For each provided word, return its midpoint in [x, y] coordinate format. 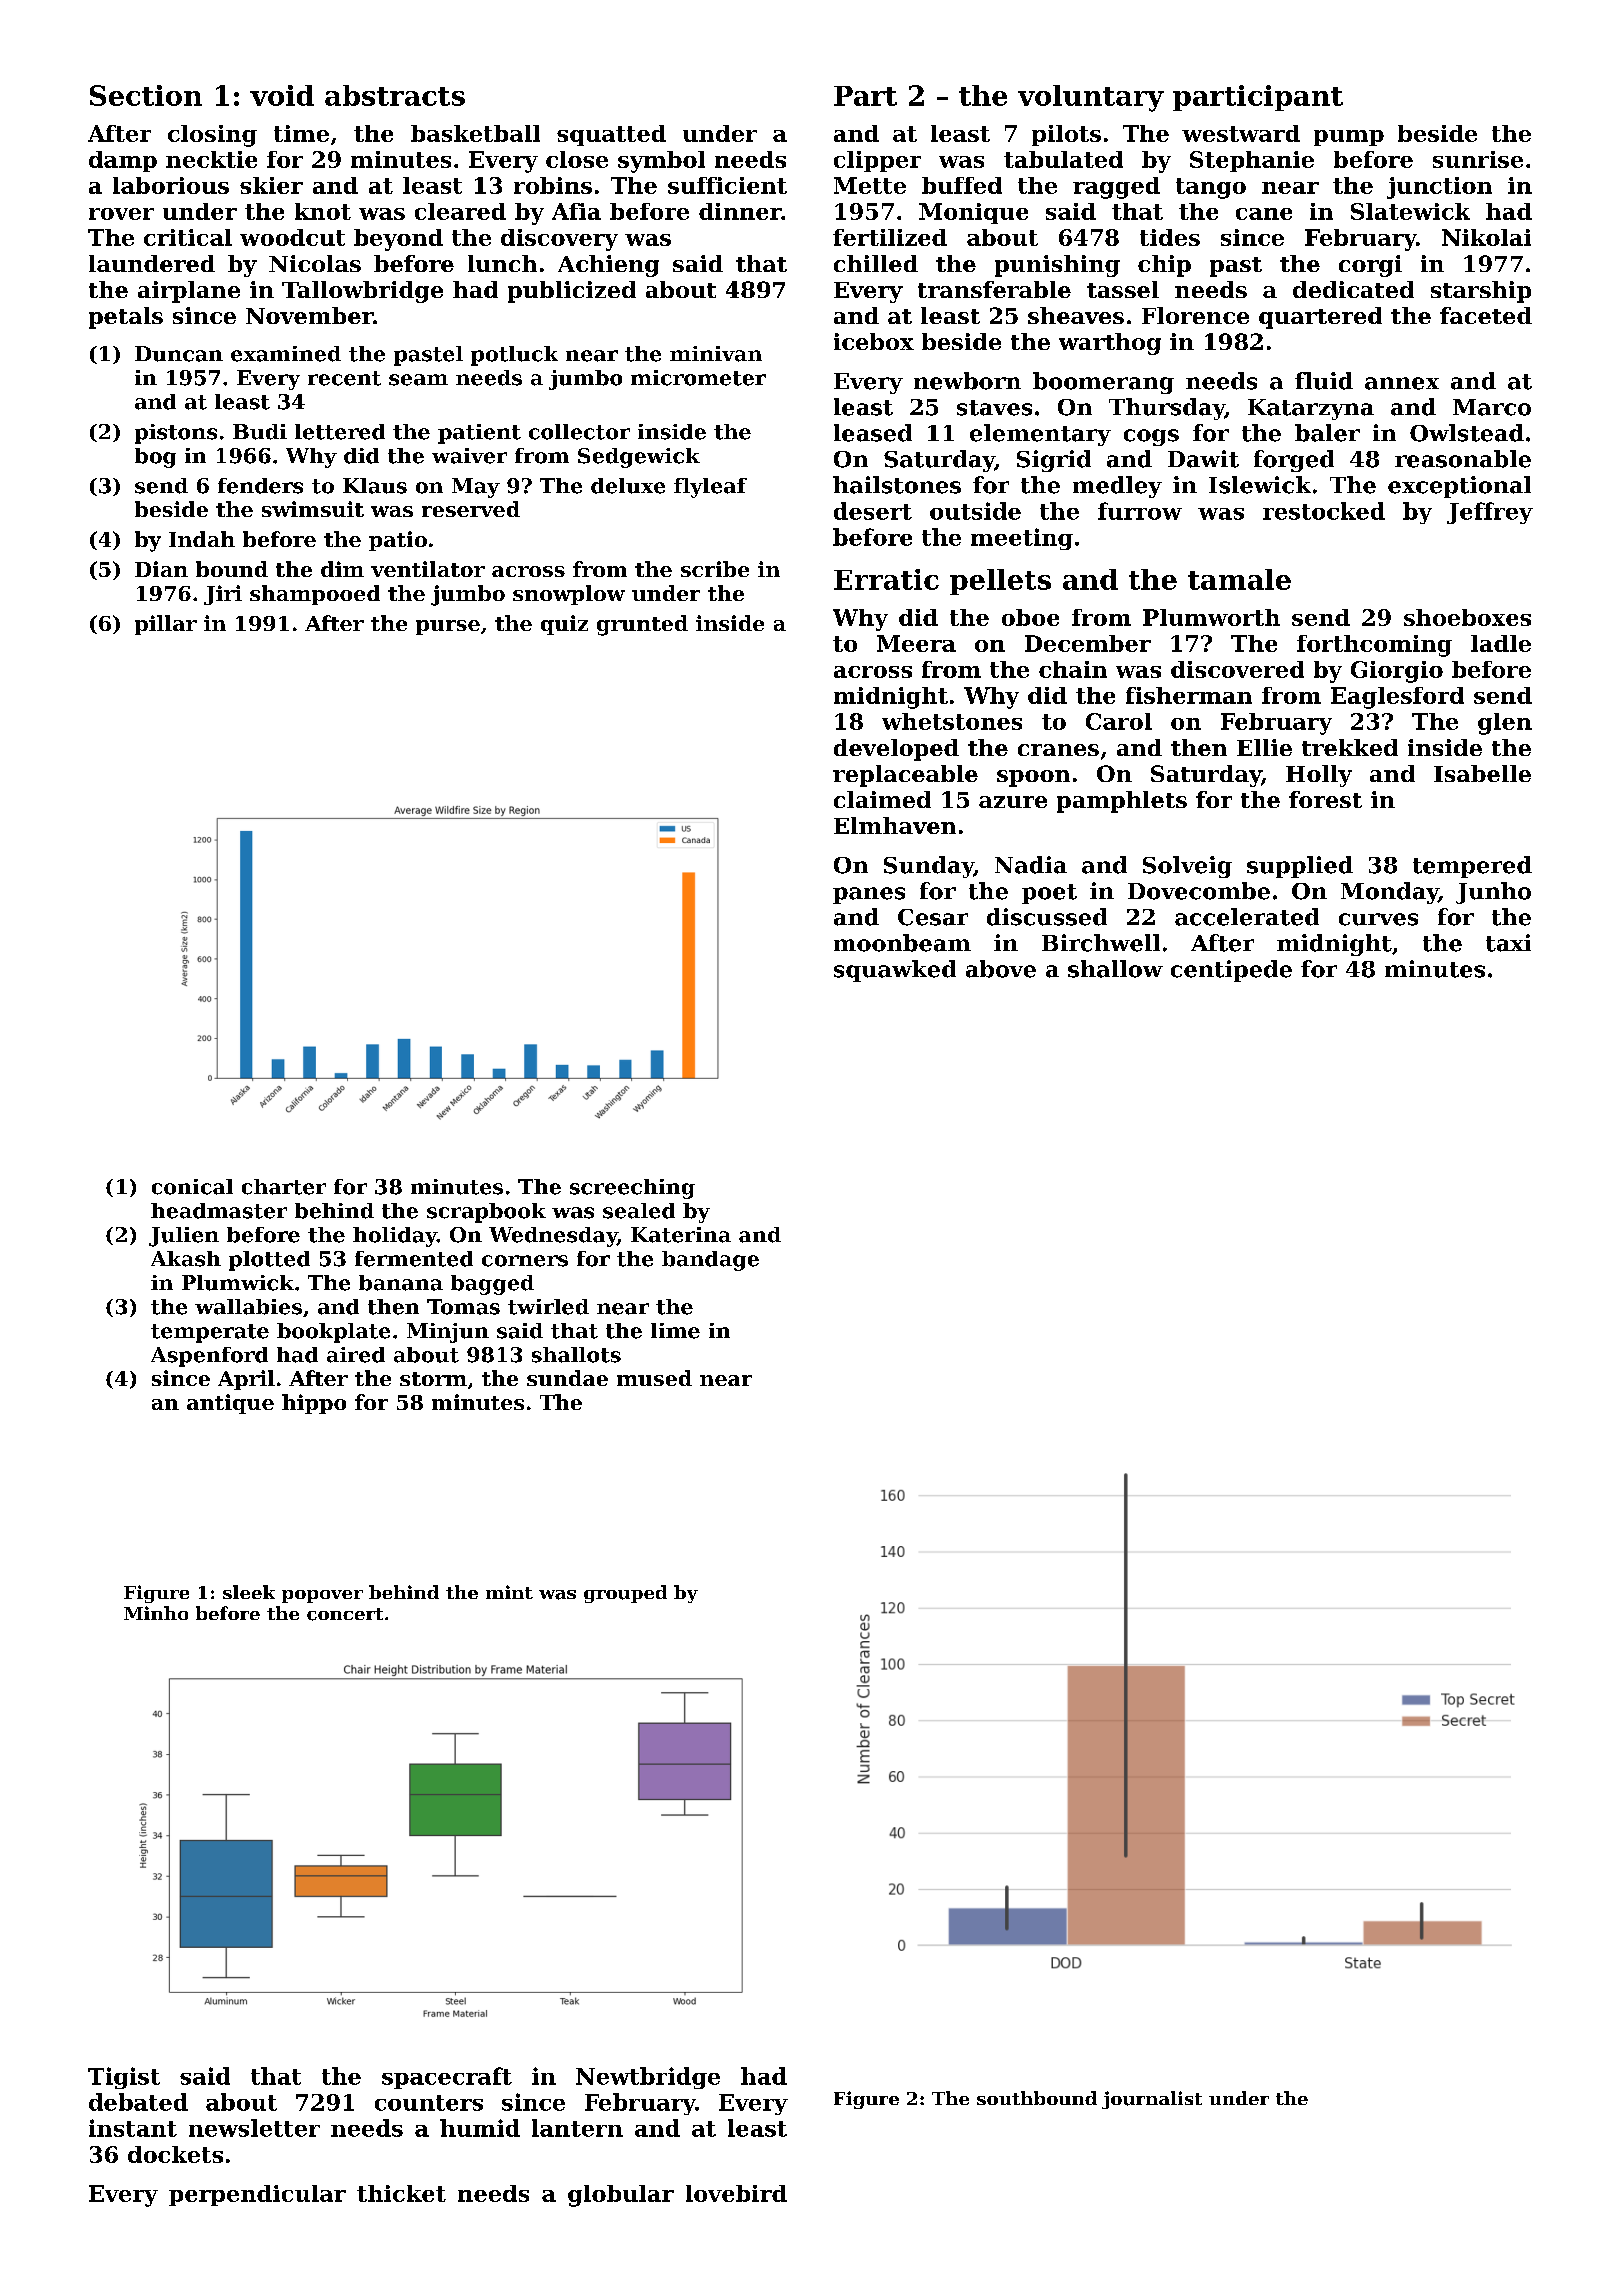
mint [509, 1592]
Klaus [375, 486]
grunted [642, 625]
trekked [1350, 747]
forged [1294, 461]
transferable [994, 289]
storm [433, 1379]
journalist [1152, 2100]
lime [675, 1331]
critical [188, 237]
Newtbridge [648, 2078]
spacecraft [447, 2078]
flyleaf [710, 488]
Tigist [124, 2078]
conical [192, 1187]
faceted [1486, 315]
